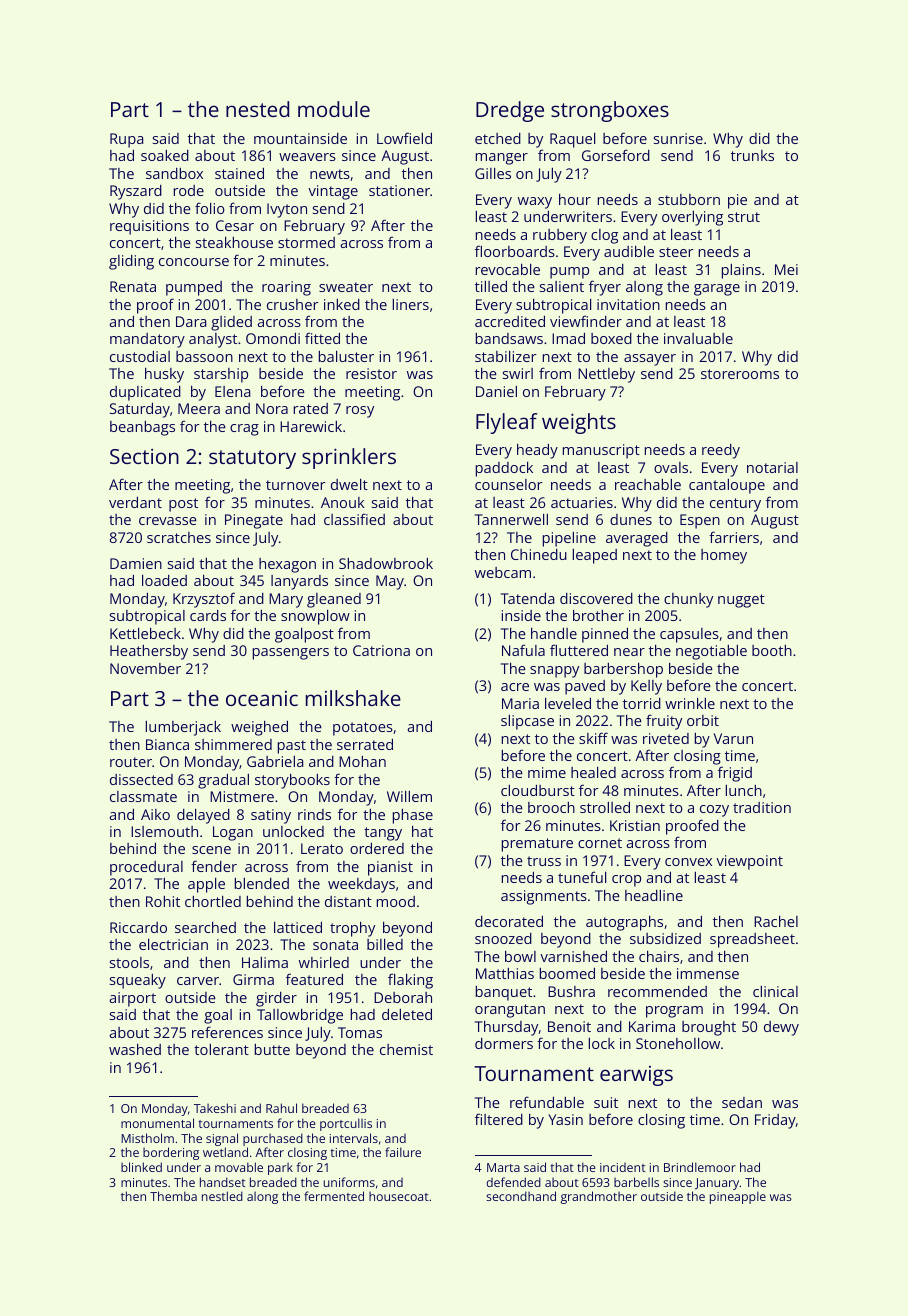  Describe the element at coordinates (165, 155) in the screenshot. I see `soaked` at that location.
